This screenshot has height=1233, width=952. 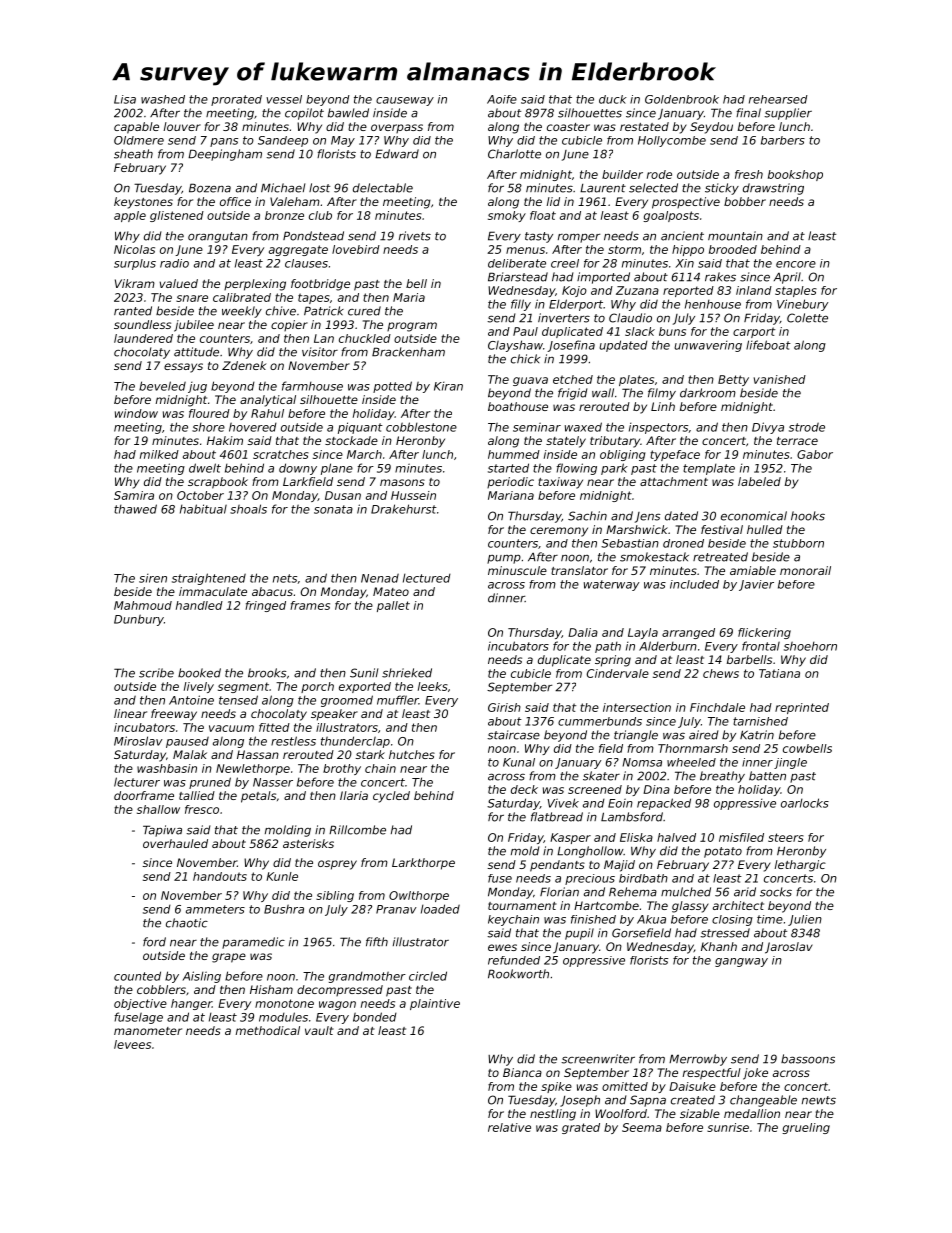 I want to click on Lisa, so click(x=125, y=99).
